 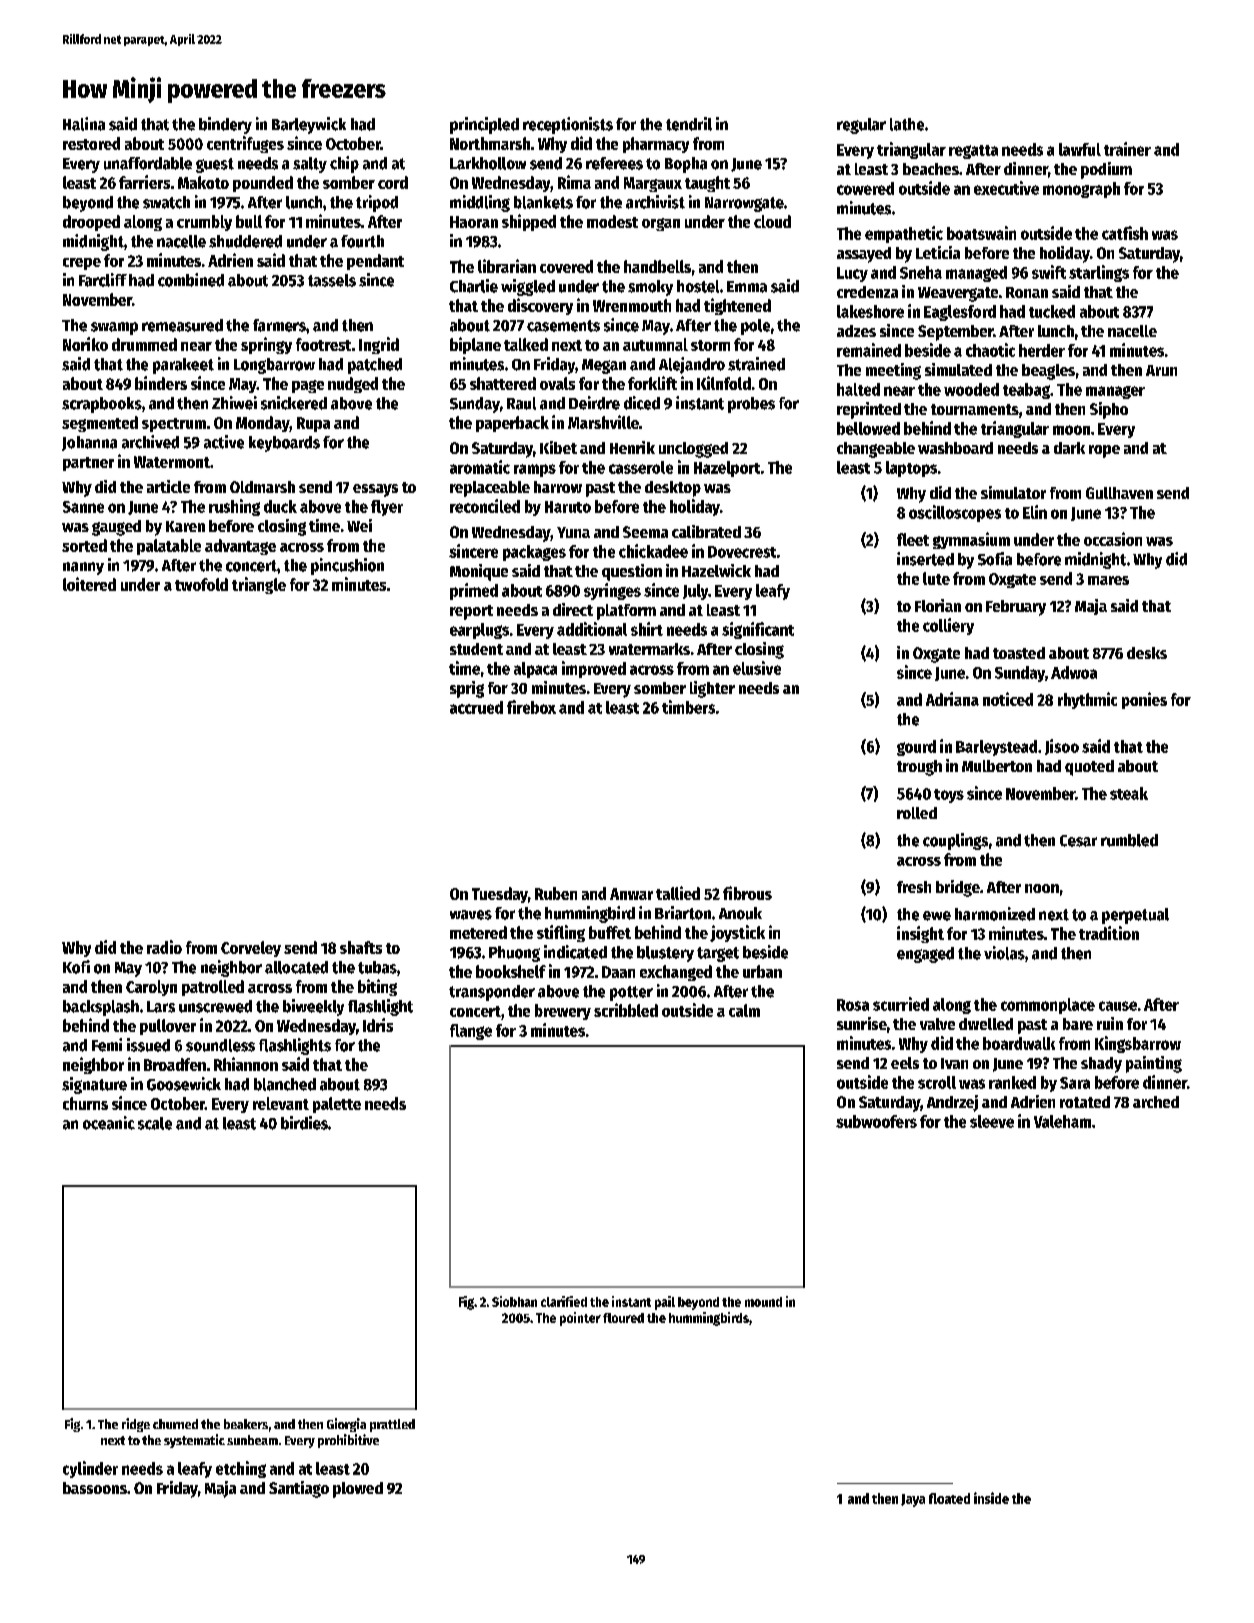 What do you see at coordinates (299, 1489) in the screenshot?
I see `Santiago` at bounding box center [299, 1489].
